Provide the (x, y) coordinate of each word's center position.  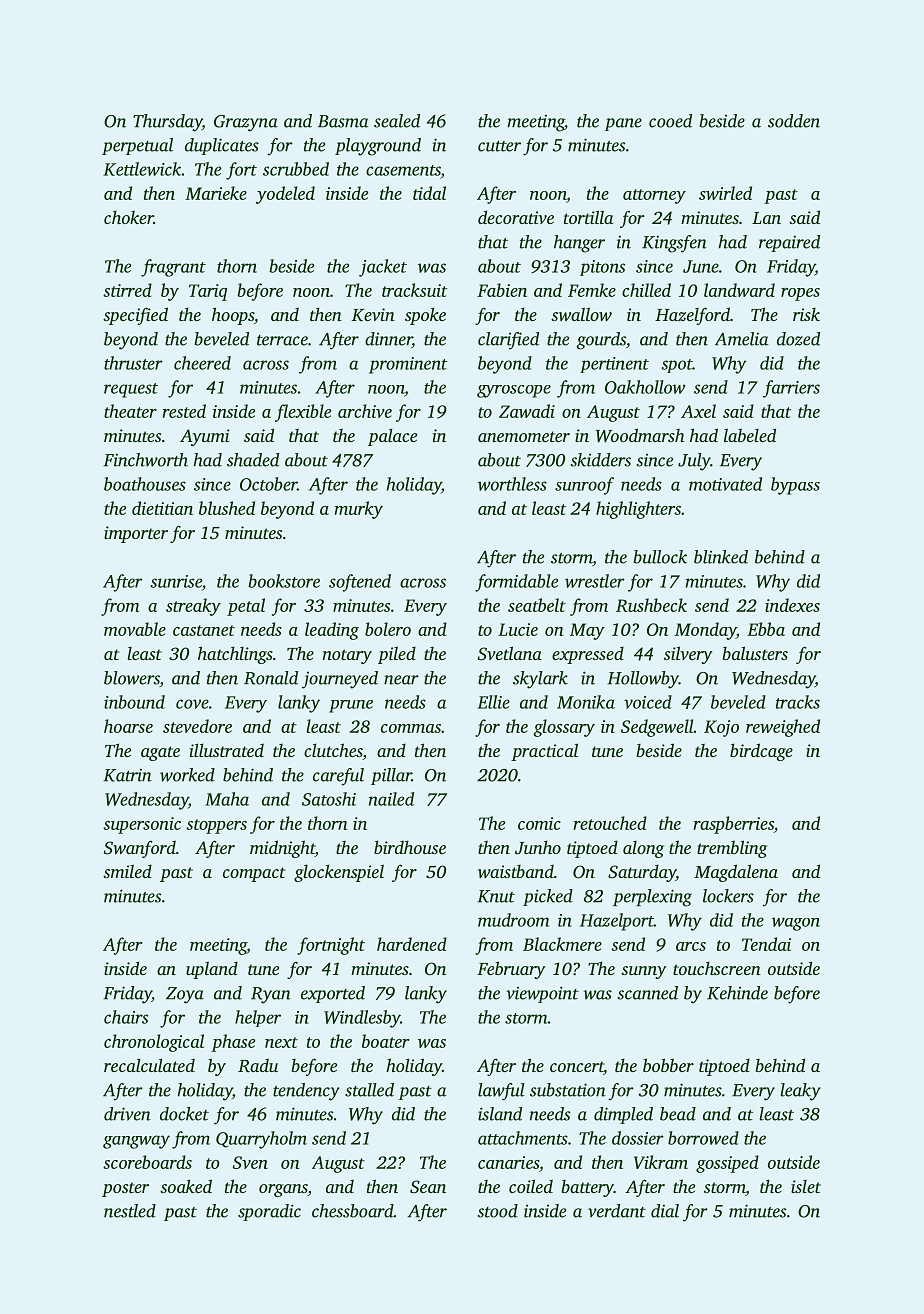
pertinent (614, 365)
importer (136, 534)
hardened (412, 944)
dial (665, 1211)
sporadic (269, 1212)
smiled (127, 871)
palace (392, 437)
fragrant (173, 268)
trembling (732, 849)
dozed (798, 339)
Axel (698, 411)
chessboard (353, 1211)
